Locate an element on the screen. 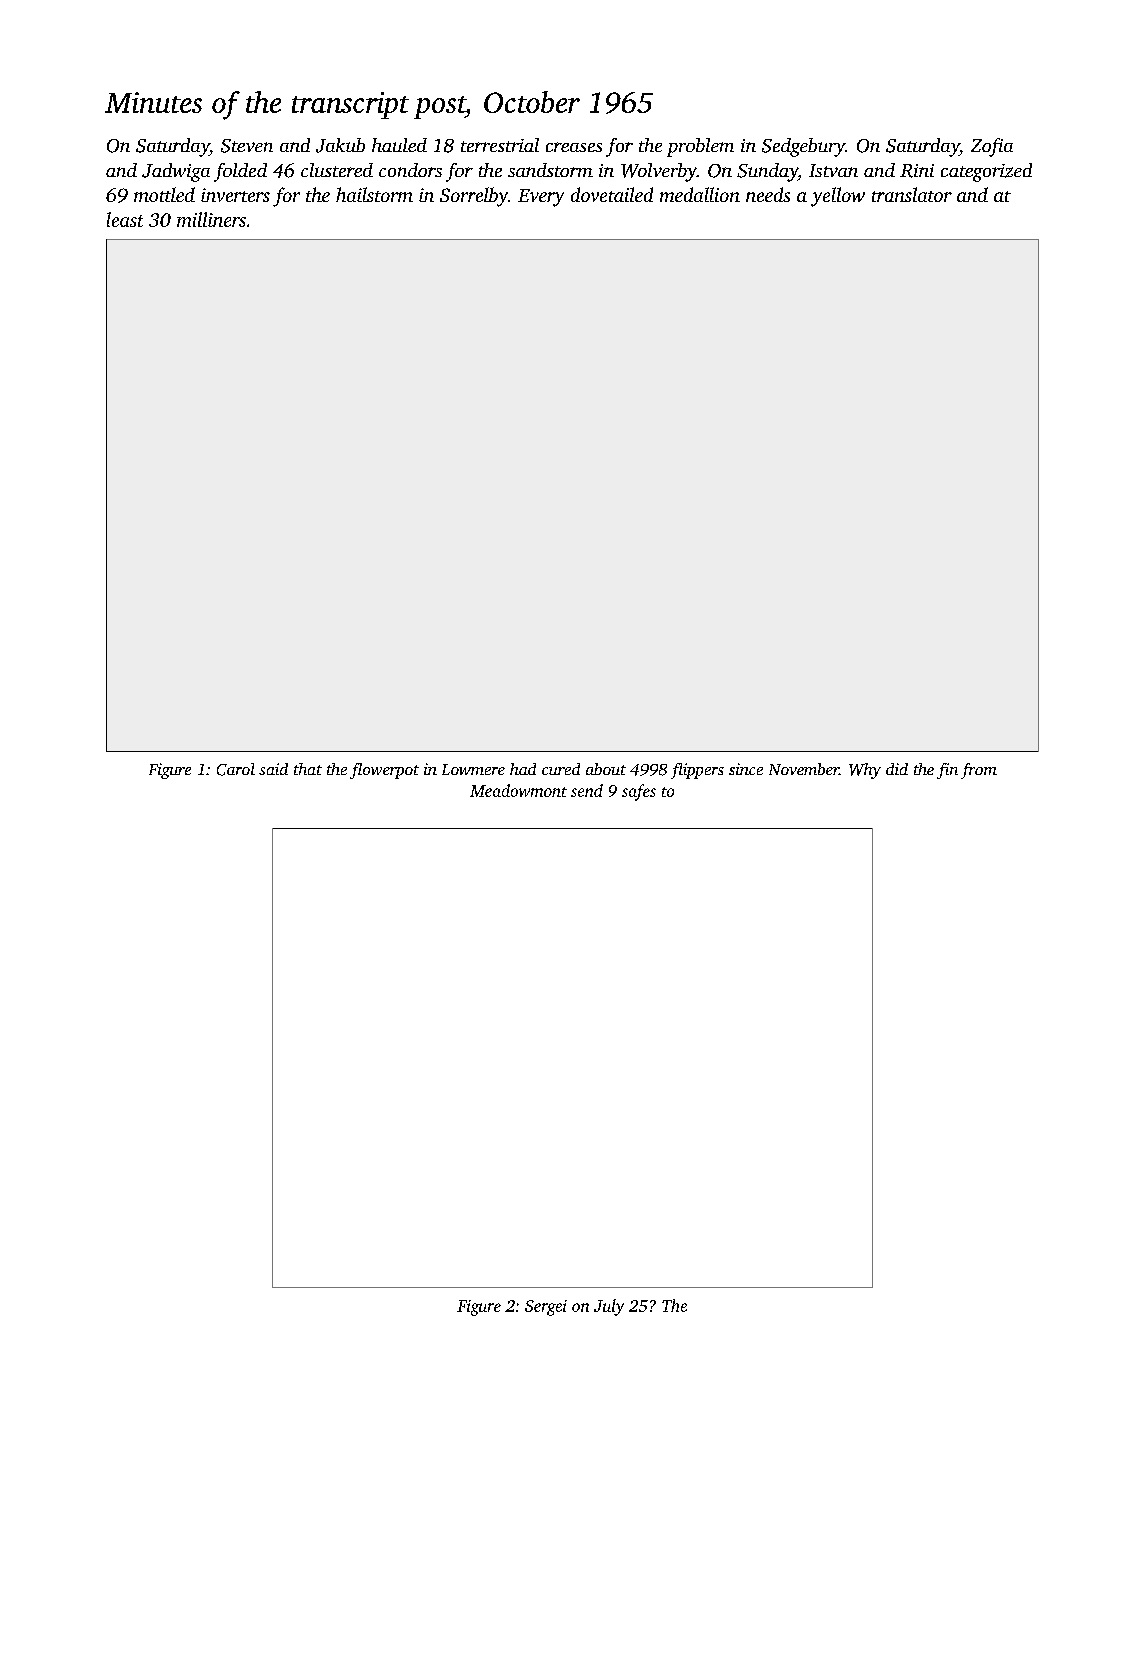  fin is located at coordinates (947, 771).
